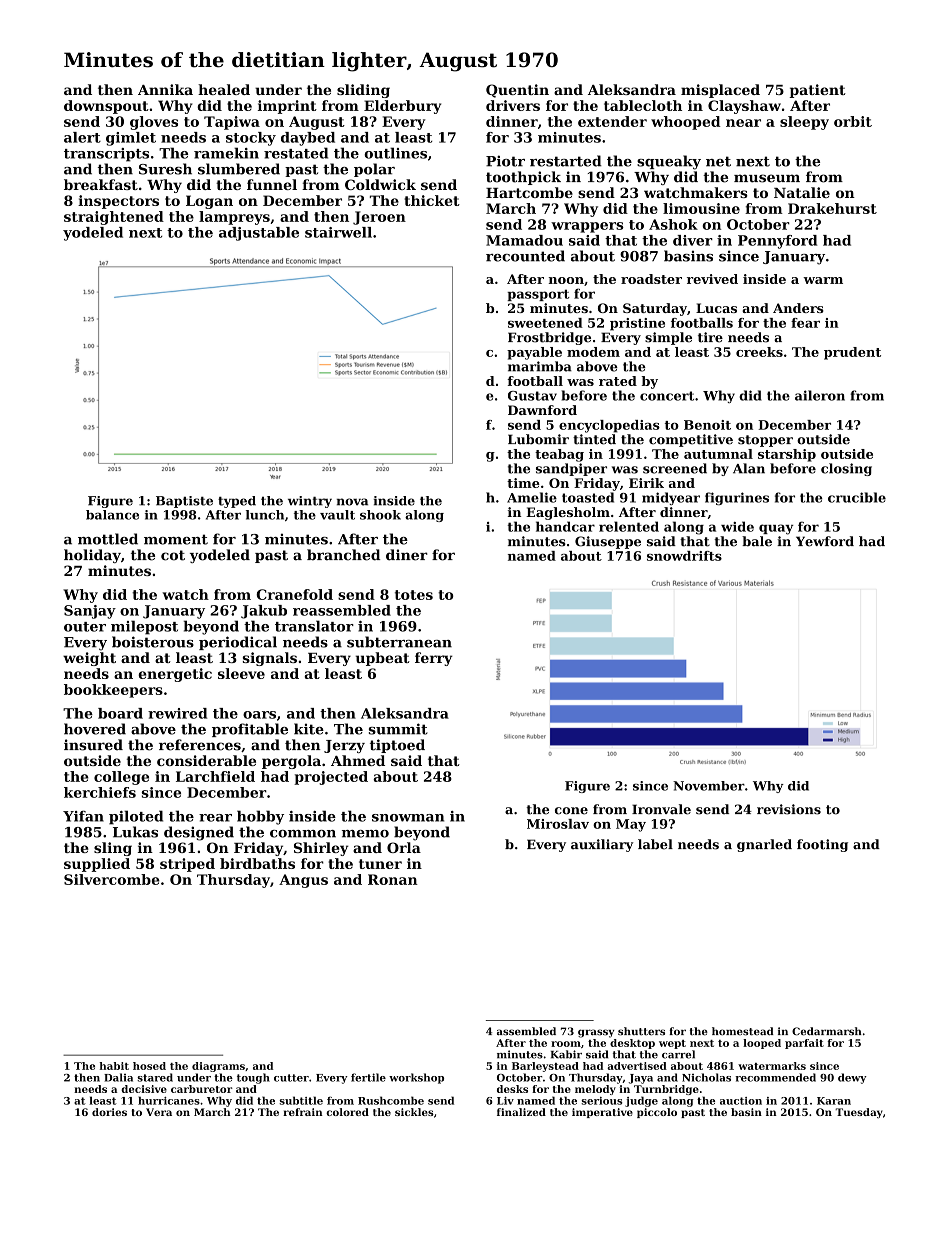 This image has height=1233, width=952. Describe the element at coordinates (832, 208) in the image. I see `Drakehurst` at that location.
